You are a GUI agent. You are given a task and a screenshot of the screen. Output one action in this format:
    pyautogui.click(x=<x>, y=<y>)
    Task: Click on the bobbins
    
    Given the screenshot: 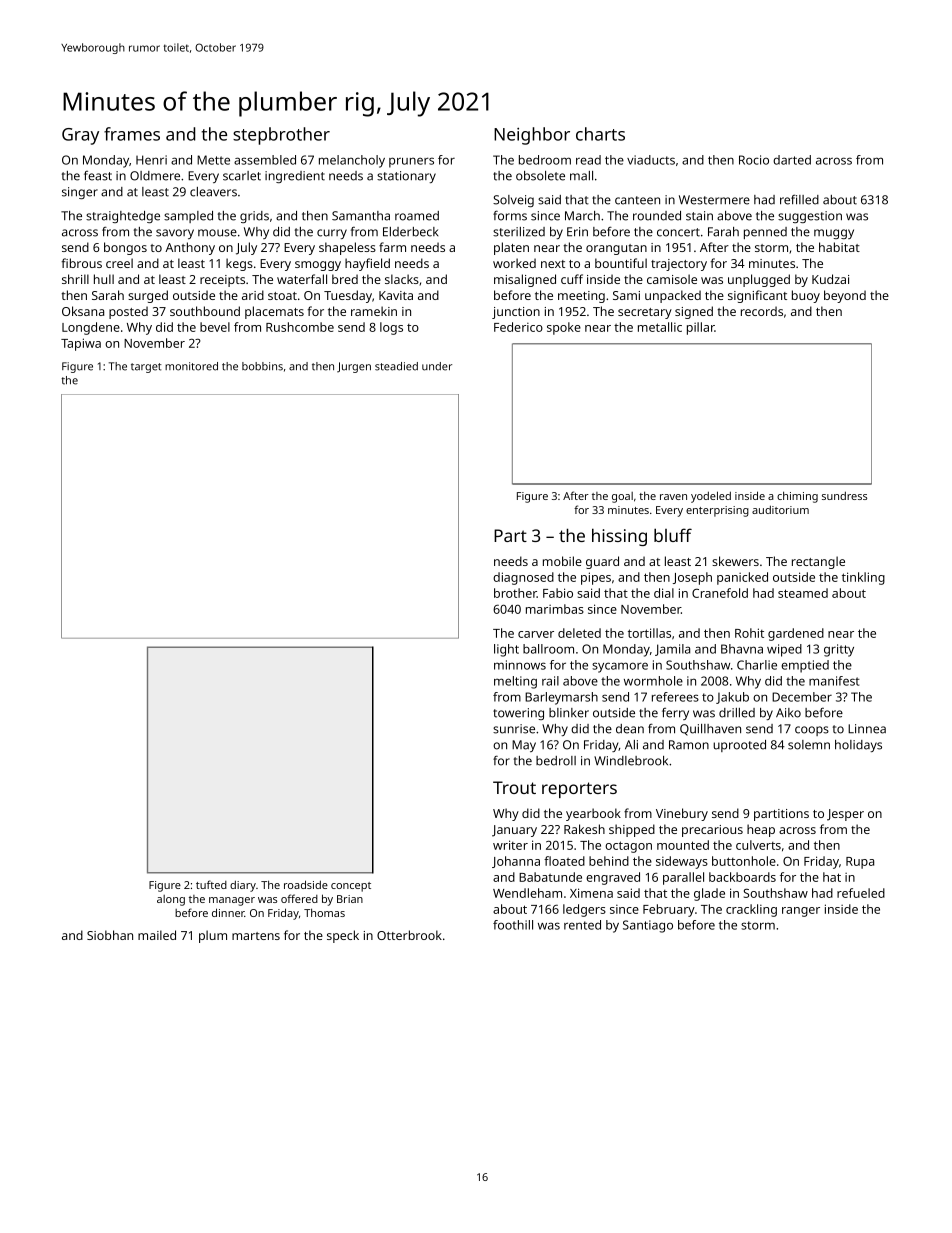 What is the action you would take?
    pyautogui.click(x=262, y=366)
